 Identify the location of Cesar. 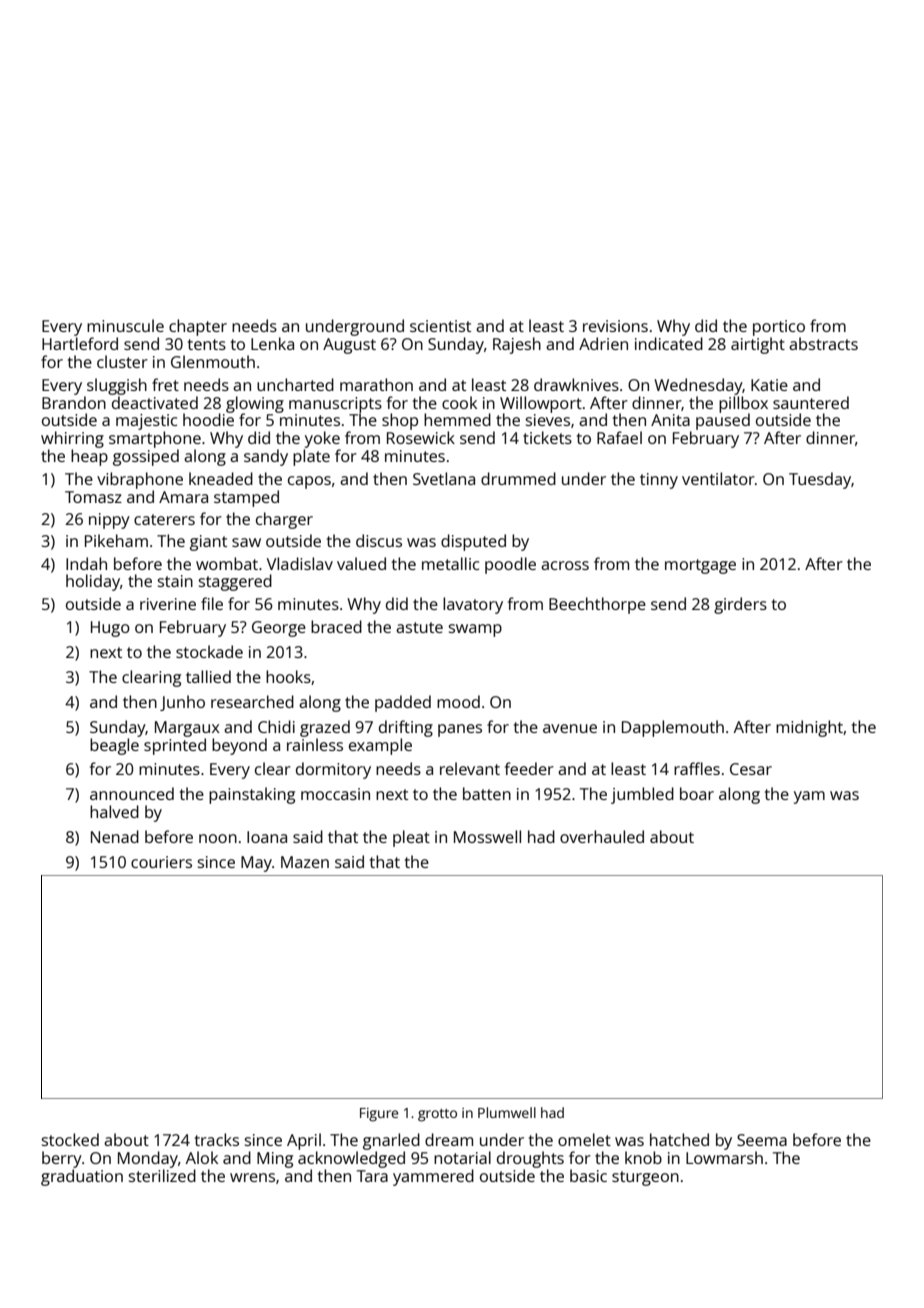
(751, 769).
